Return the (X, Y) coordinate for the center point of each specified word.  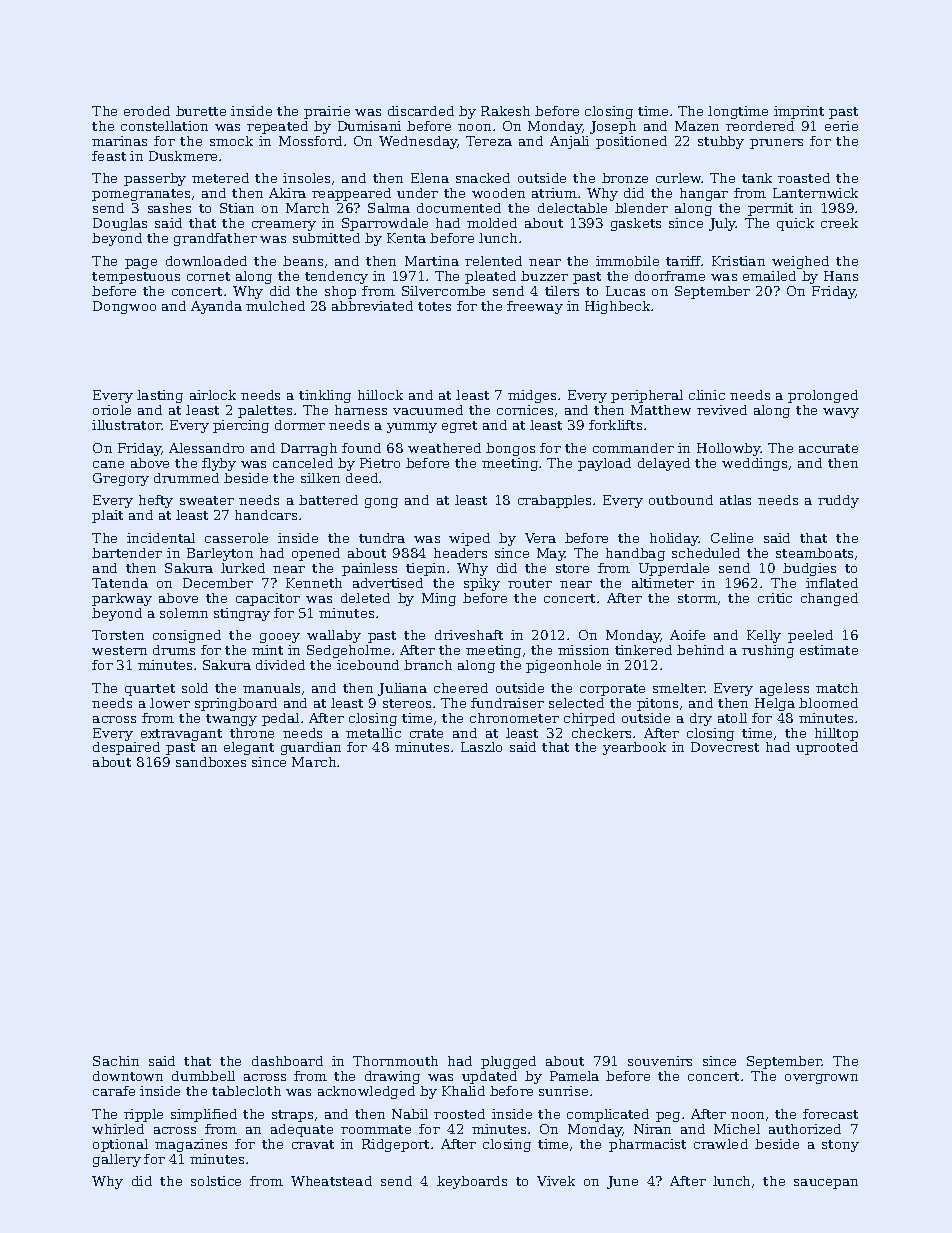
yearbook (634, 748)
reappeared (351, 194)
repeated (277, 127)
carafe (114, 1091)
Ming (439, 599)
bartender (127, 553)
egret (459, 427)
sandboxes (211, 762)
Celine (732, 538)
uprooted (827, 748)
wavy (841, 413)
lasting (160, 396)
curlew (679, 178)
